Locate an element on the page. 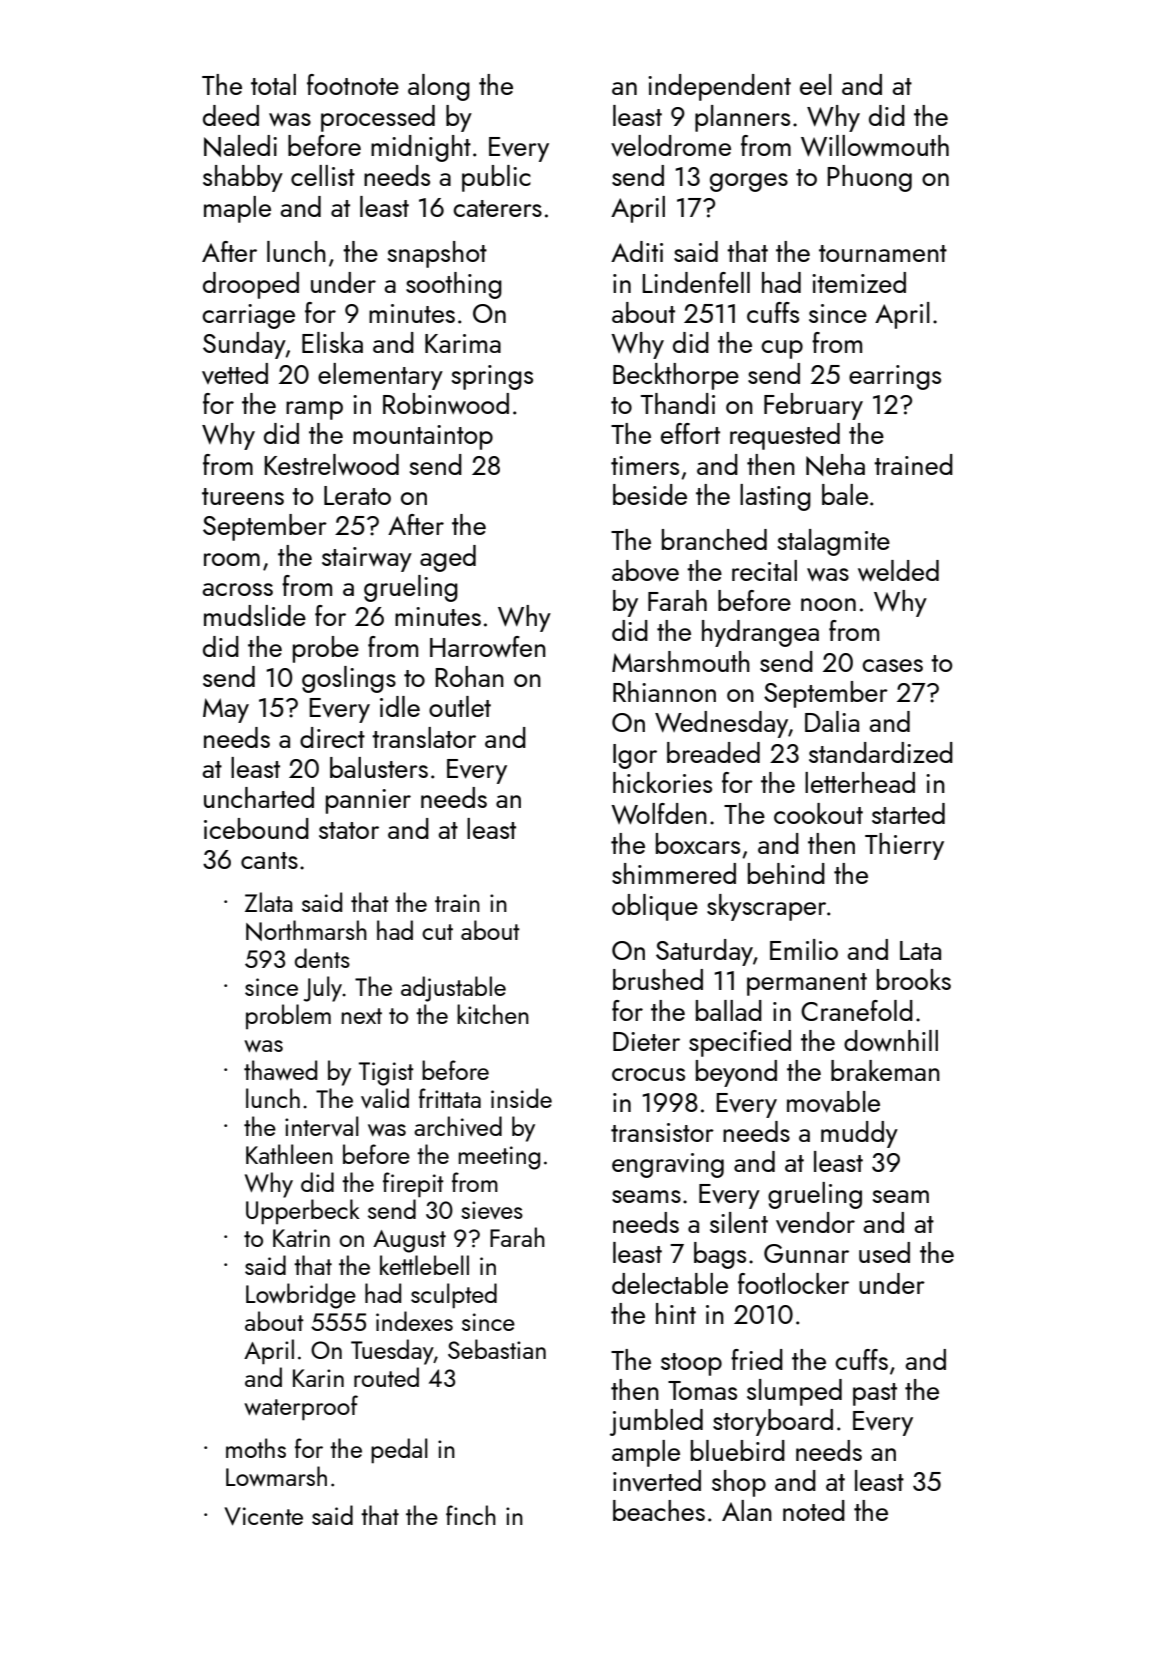  muddy is located at coordinates (859, 1134).
